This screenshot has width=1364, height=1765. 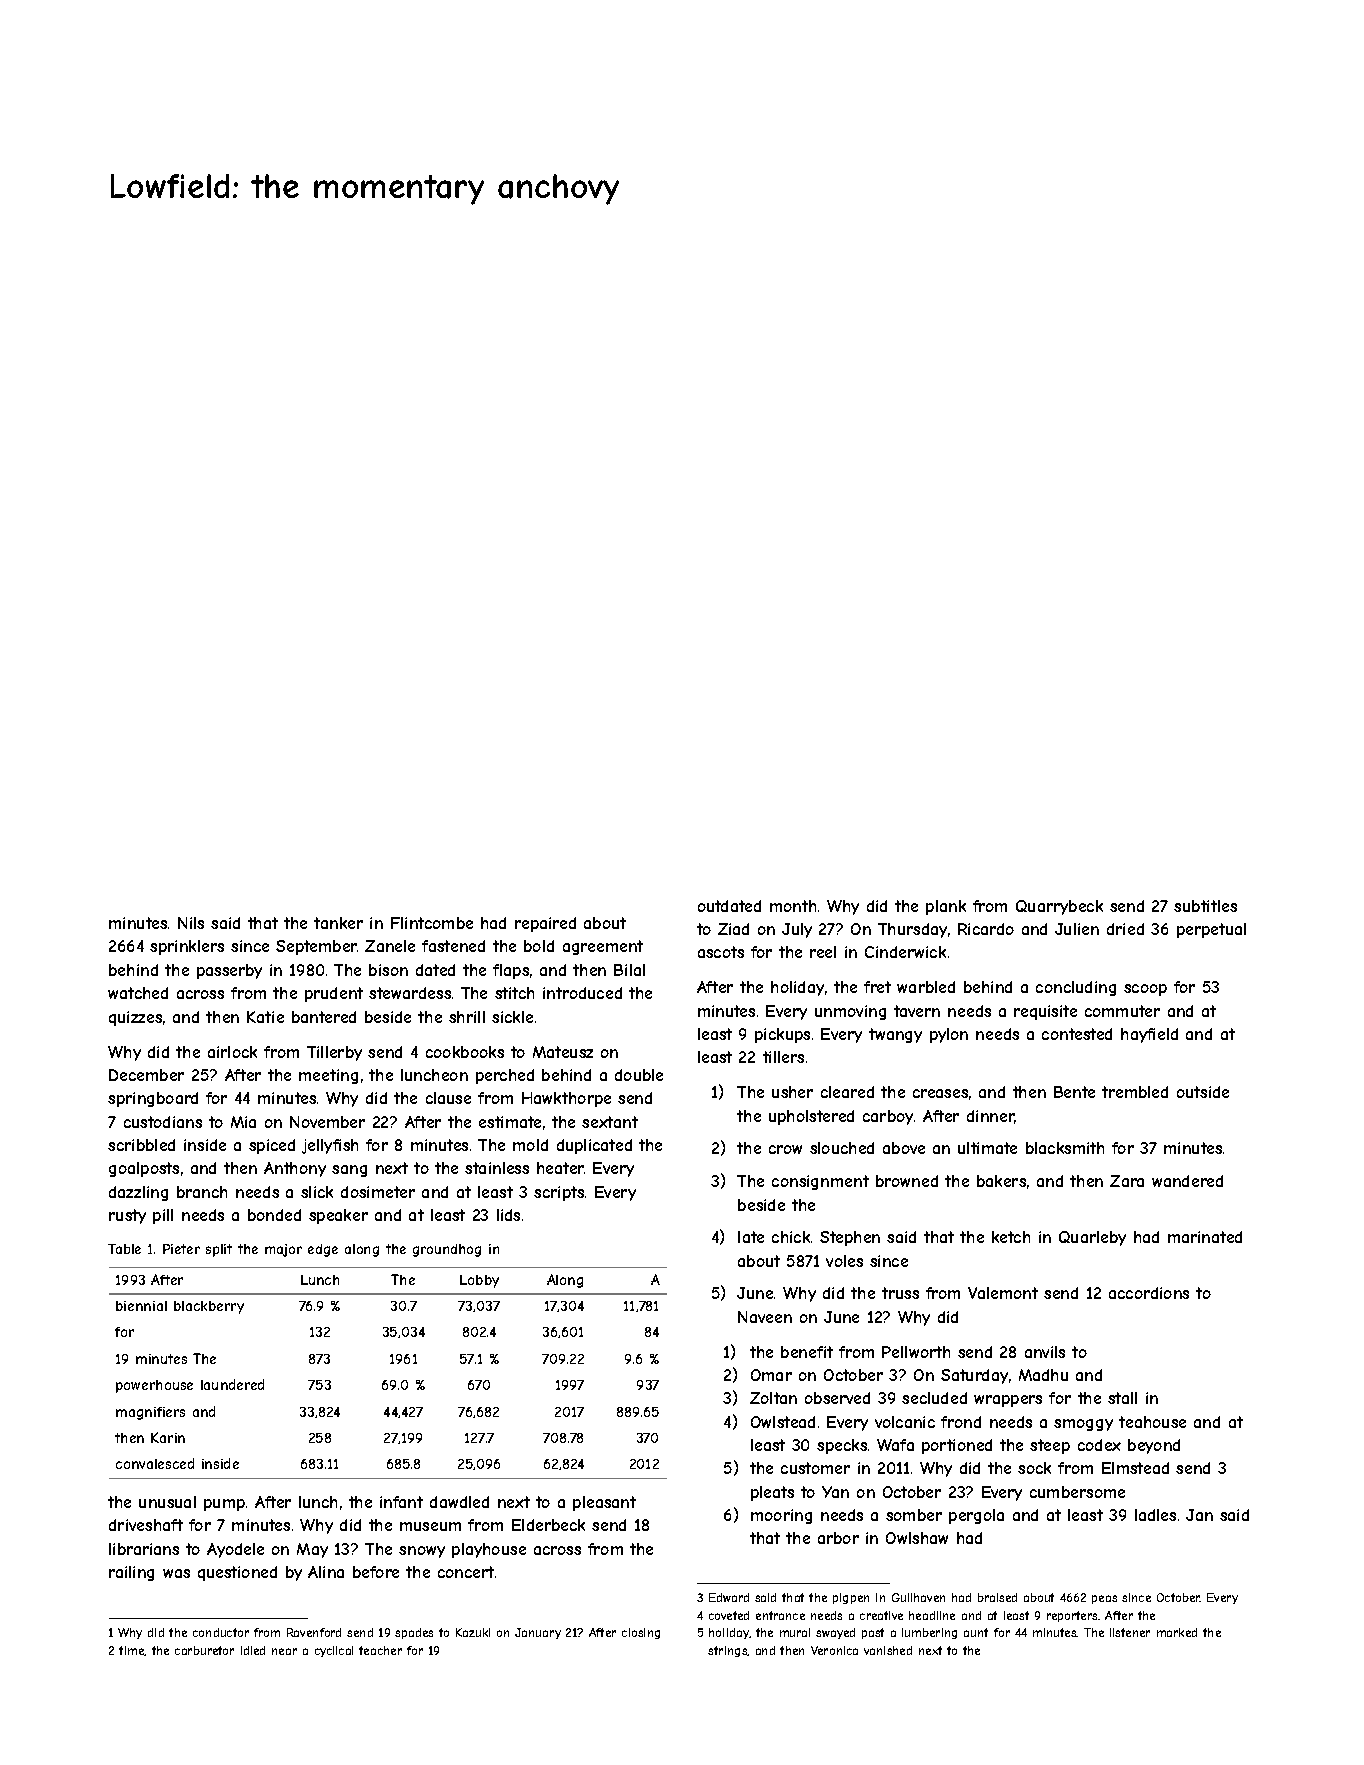 I want to click on before, so click(x=376, y=1572).
